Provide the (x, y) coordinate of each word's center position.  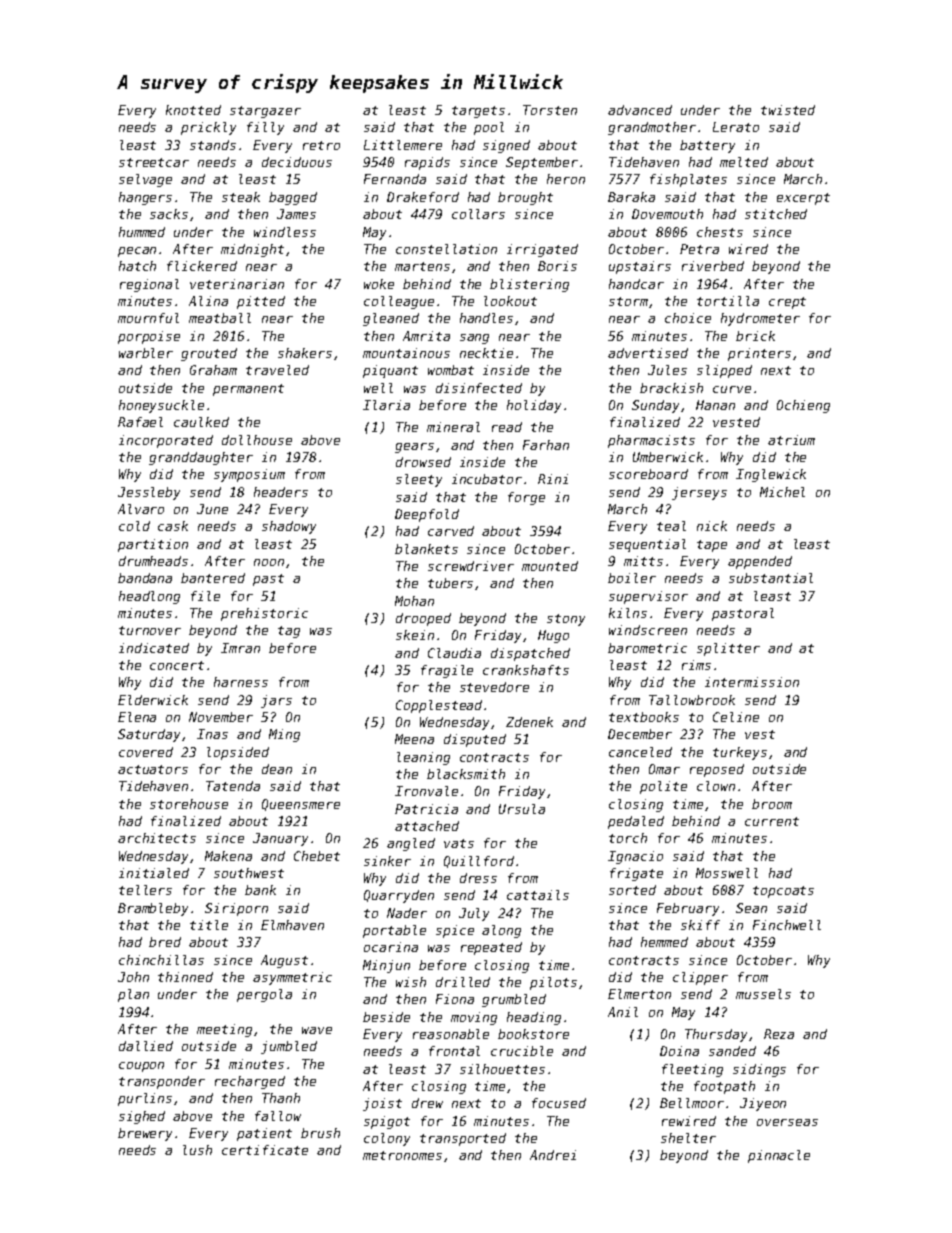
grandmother (652, 128)
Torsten (550, 110)
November (221, 717)
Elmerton (639, 994)
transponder (162, 1082)
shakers (305, 353)
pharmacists (651, 441)
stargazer (265, 112)
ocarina (391, 947)
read (507, 427)
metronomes (402, 1155)
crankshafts (526, 670)
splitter (728, 649)
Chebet (317, 856)
